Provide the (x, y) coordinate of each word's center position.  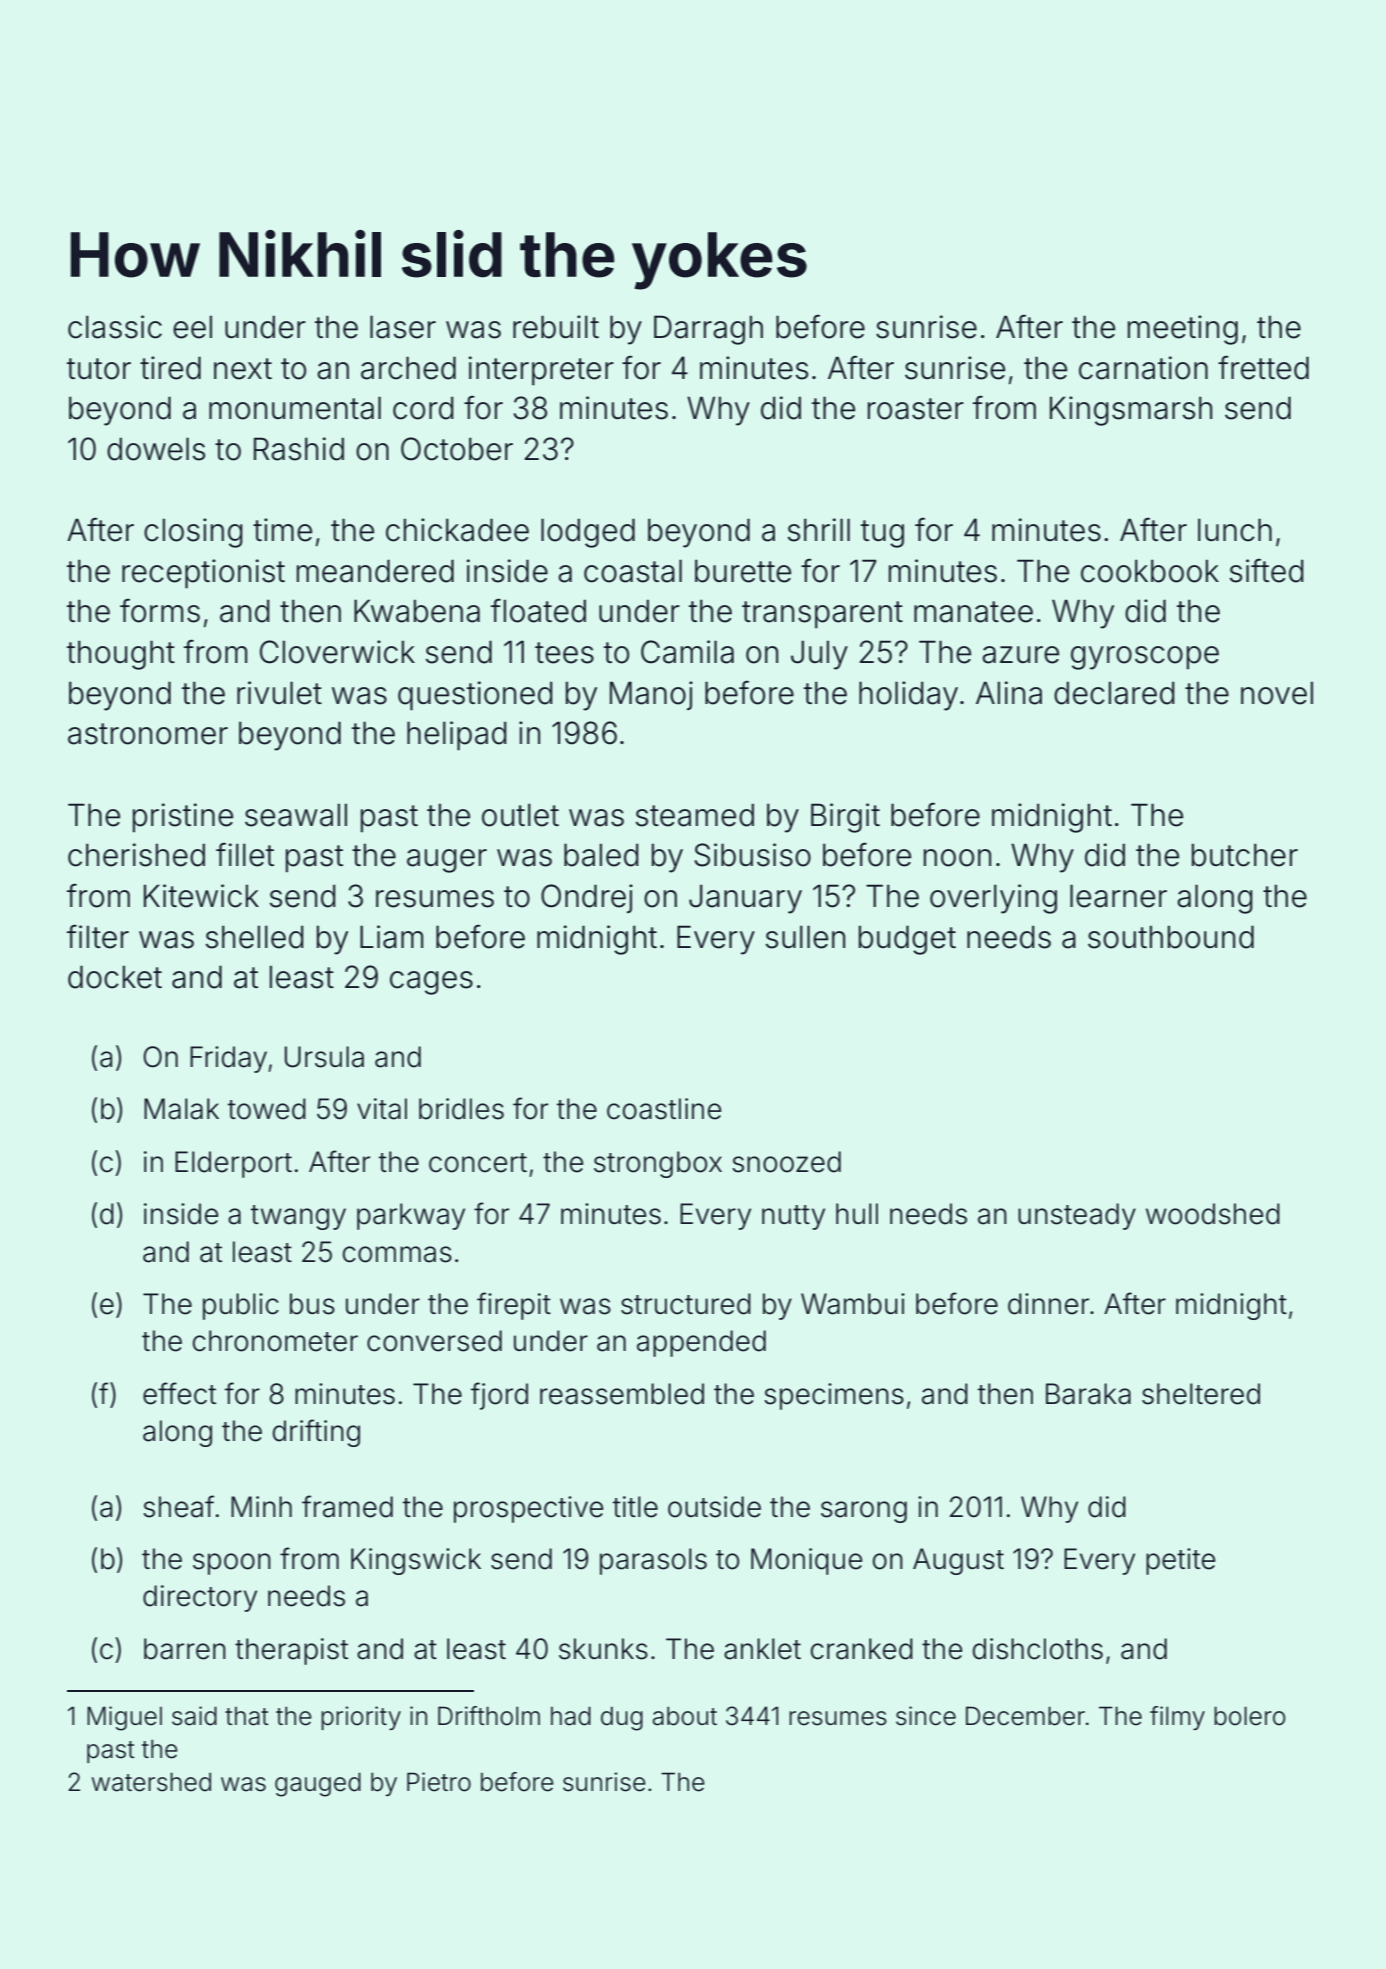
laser (403, 327)
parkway (411, 1216)
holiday (908, 696)
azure (1020, 655)
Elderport (233, 1164)
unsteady (1077, 1216)
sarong (864, 1512)
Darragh (708, 330)
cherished (136, 855)
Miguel (124, 1718)
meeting (1183, 330)
